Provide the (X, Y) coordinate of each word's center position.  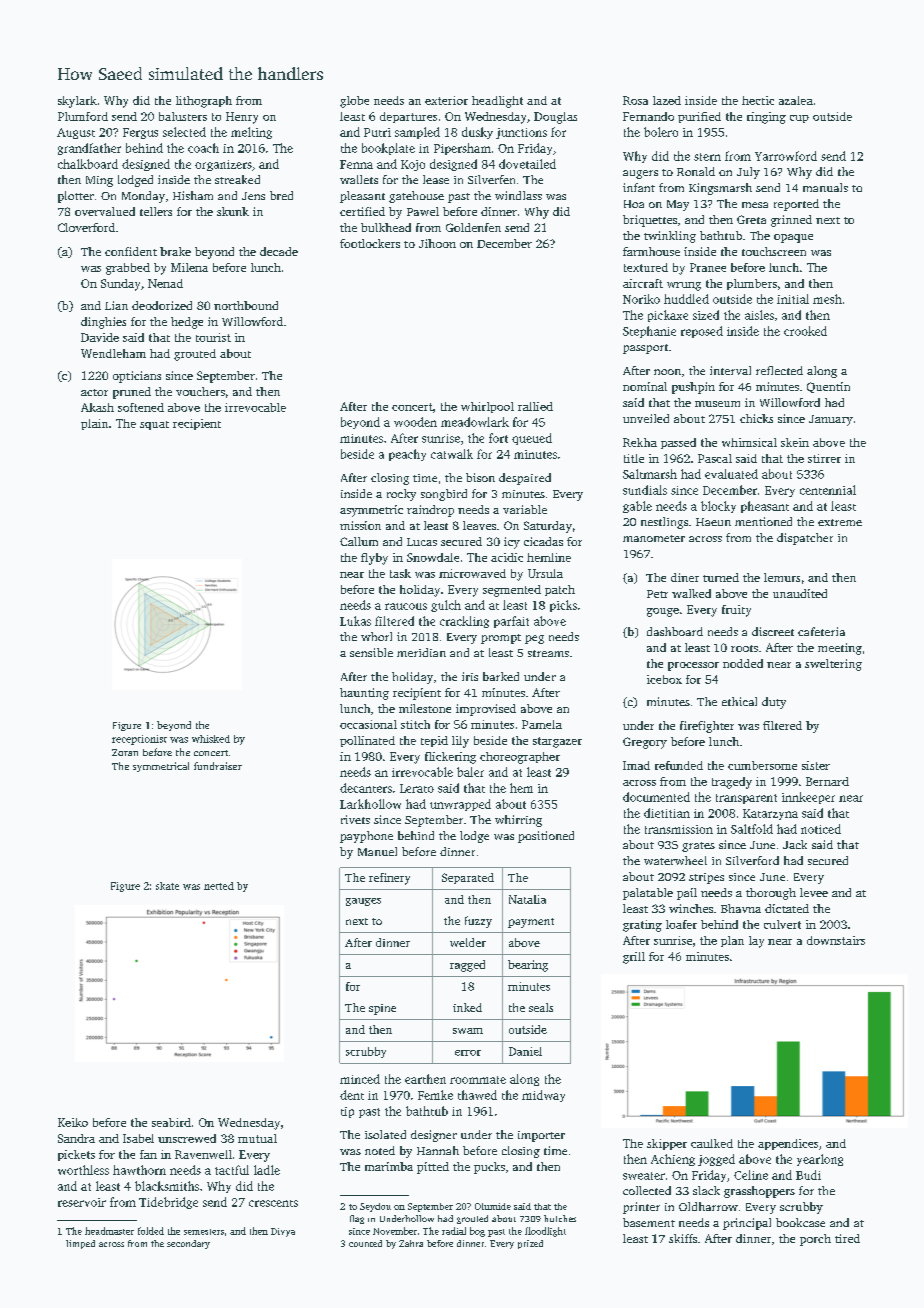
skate (167, 886)
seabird (171, 1122)
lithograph (204, 102)
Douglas (555, 118)
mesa (755, 205)
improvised (486, 710)
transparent (746, 799)
